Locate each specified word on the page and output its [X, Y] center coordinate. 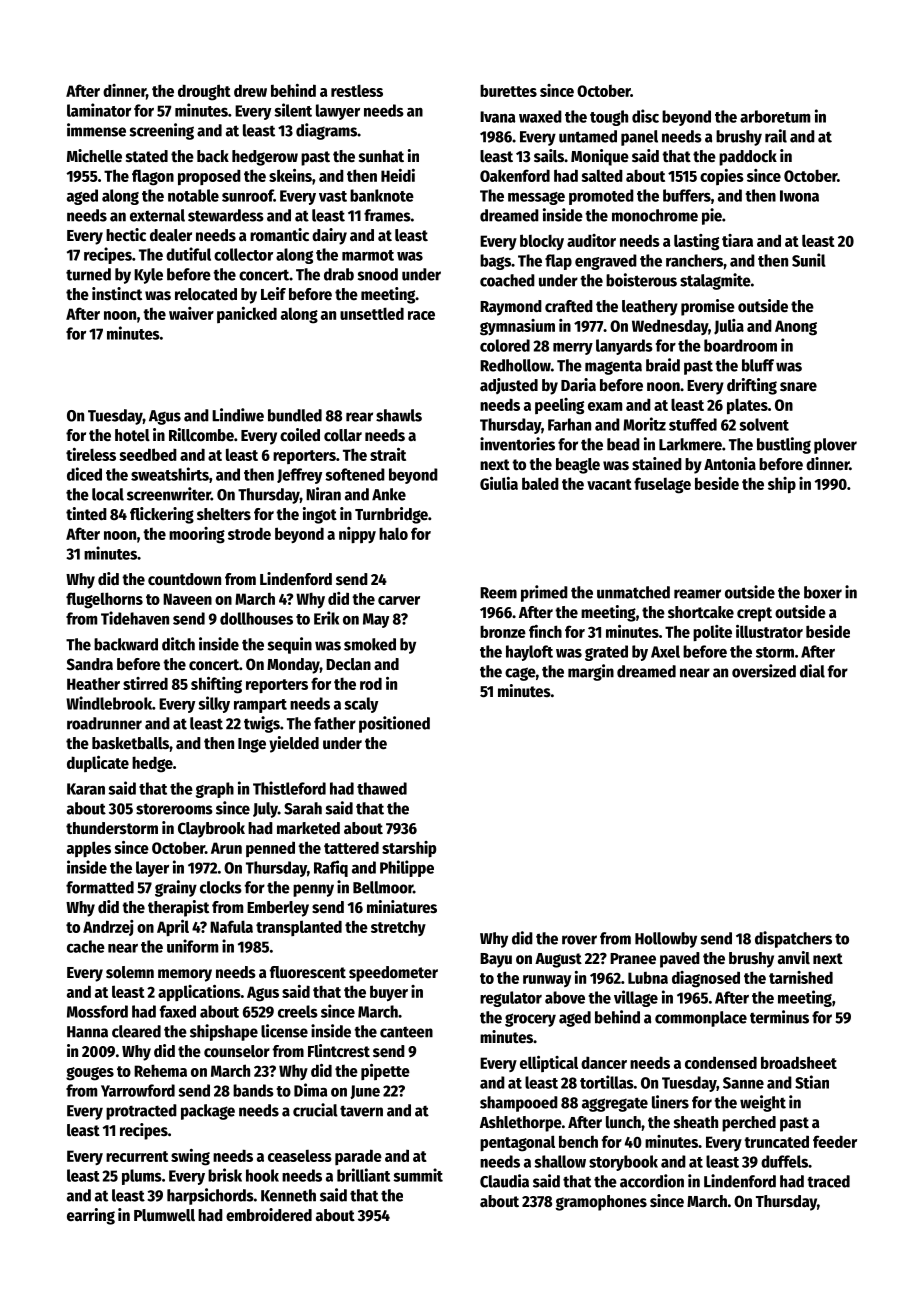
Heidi [398, 175]
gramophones [601, 1203]
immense [96, 130]
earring [91, 1216]
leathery [650, 308]
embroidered [269, 1215]
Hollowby [666, 940]
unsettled [372, 313]
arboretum [775, 116]
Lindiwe [238, 415]
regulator [511, 999]
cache [86, 946]
